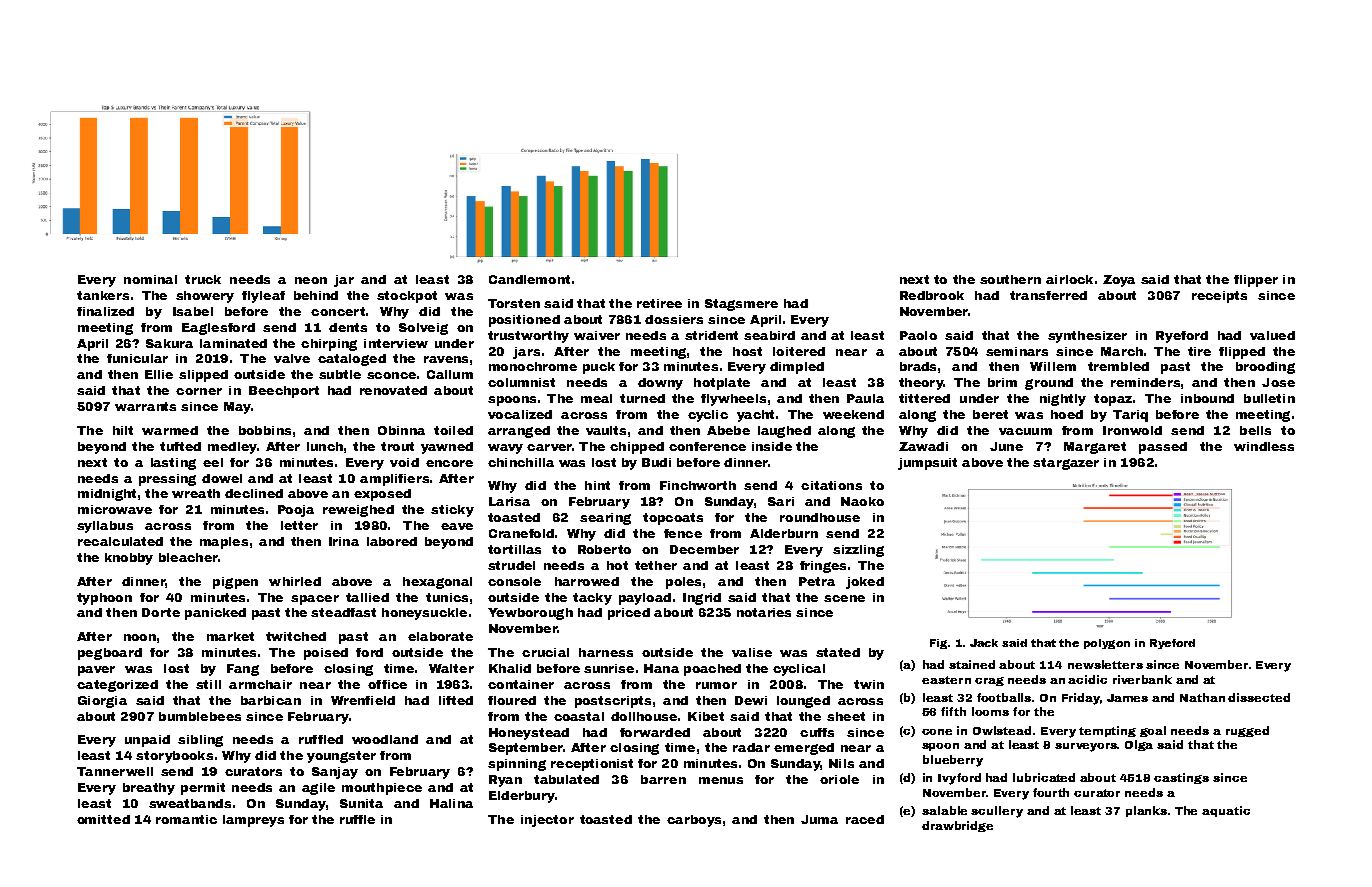 This screenshot has height=887, width=1372. What do you see at coordinates (253, 821) in the screenshot?
I see `lampreys` at bounding box center [253, 821].
